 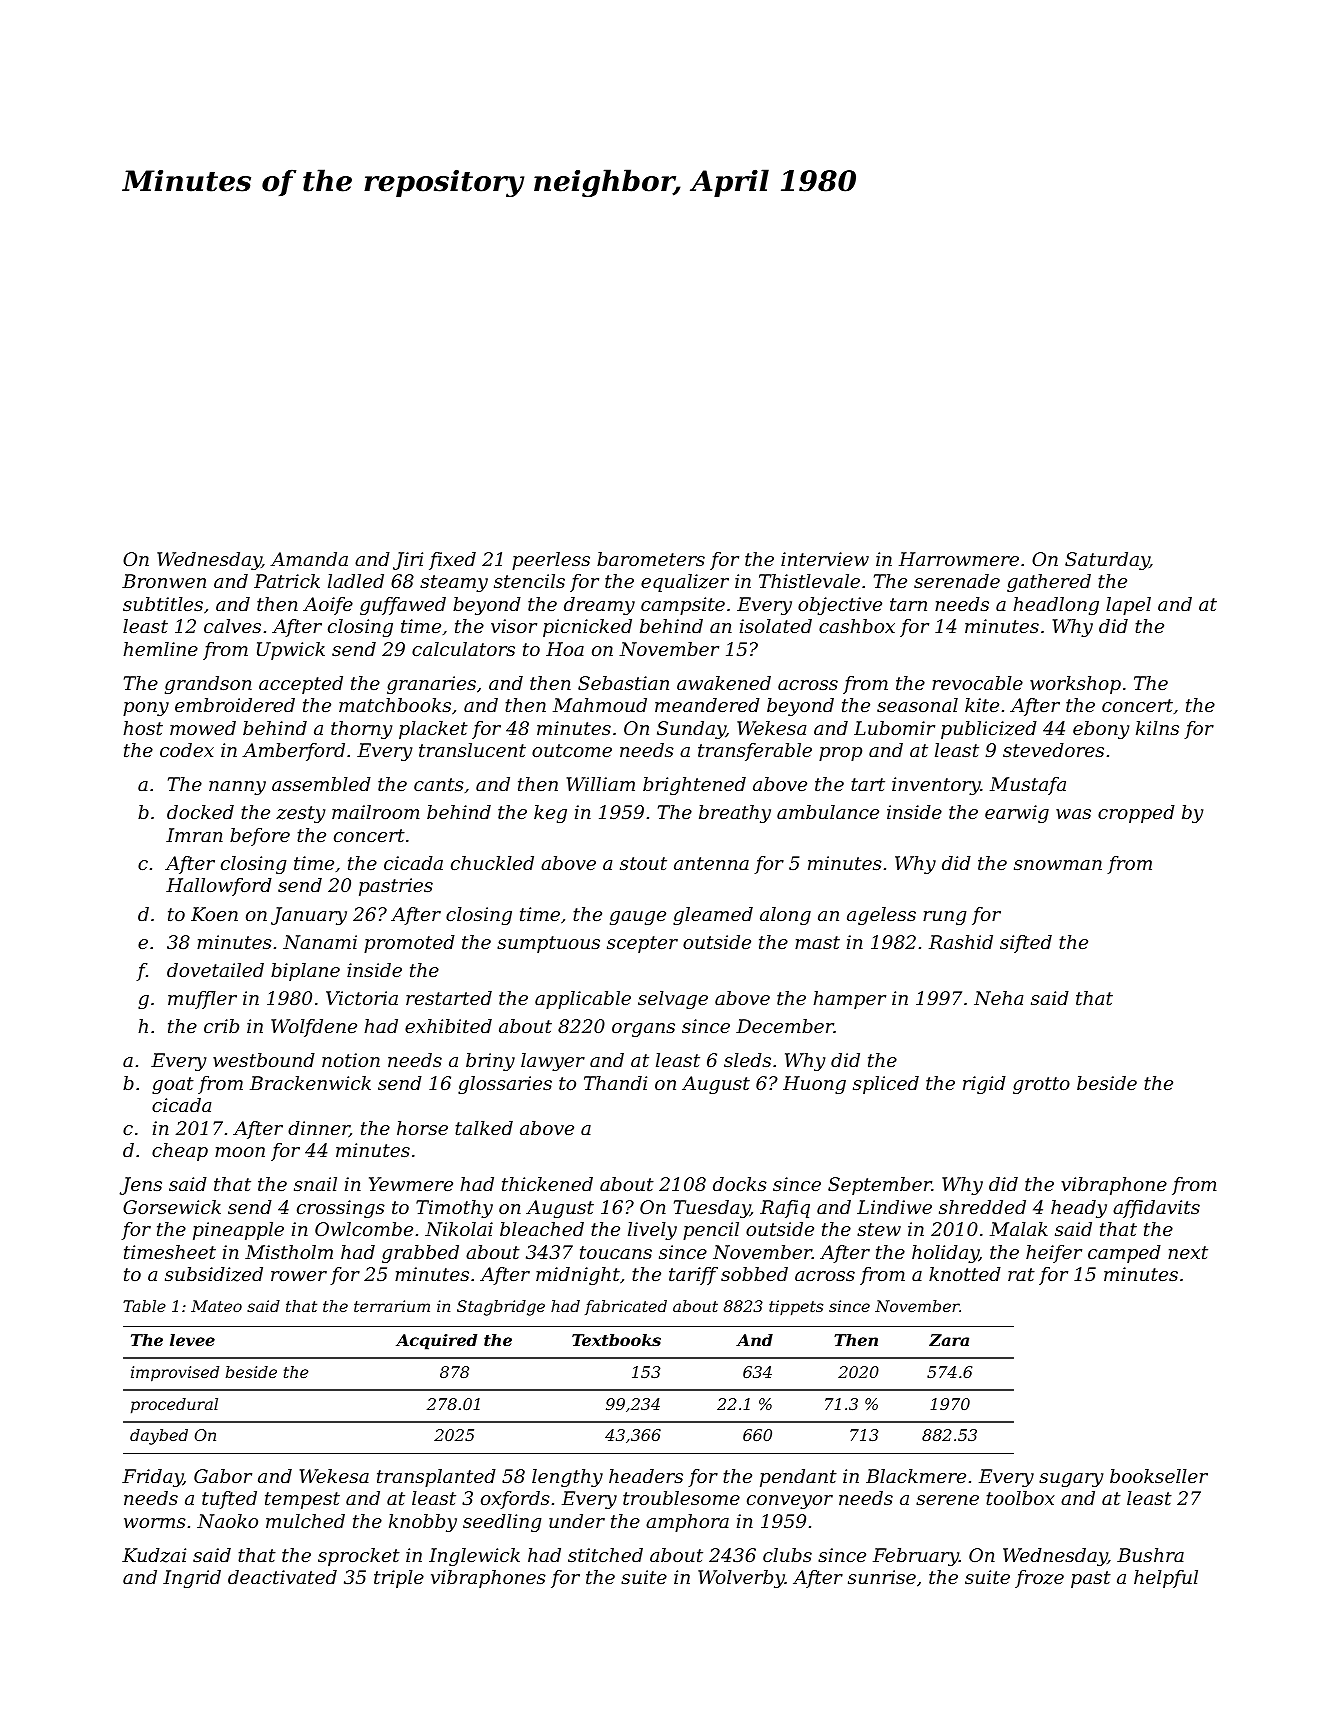 What do you see at coordinates (1021, 1274) in the screenshot?
I see `rat` at bounding box center [1021, 1274].
